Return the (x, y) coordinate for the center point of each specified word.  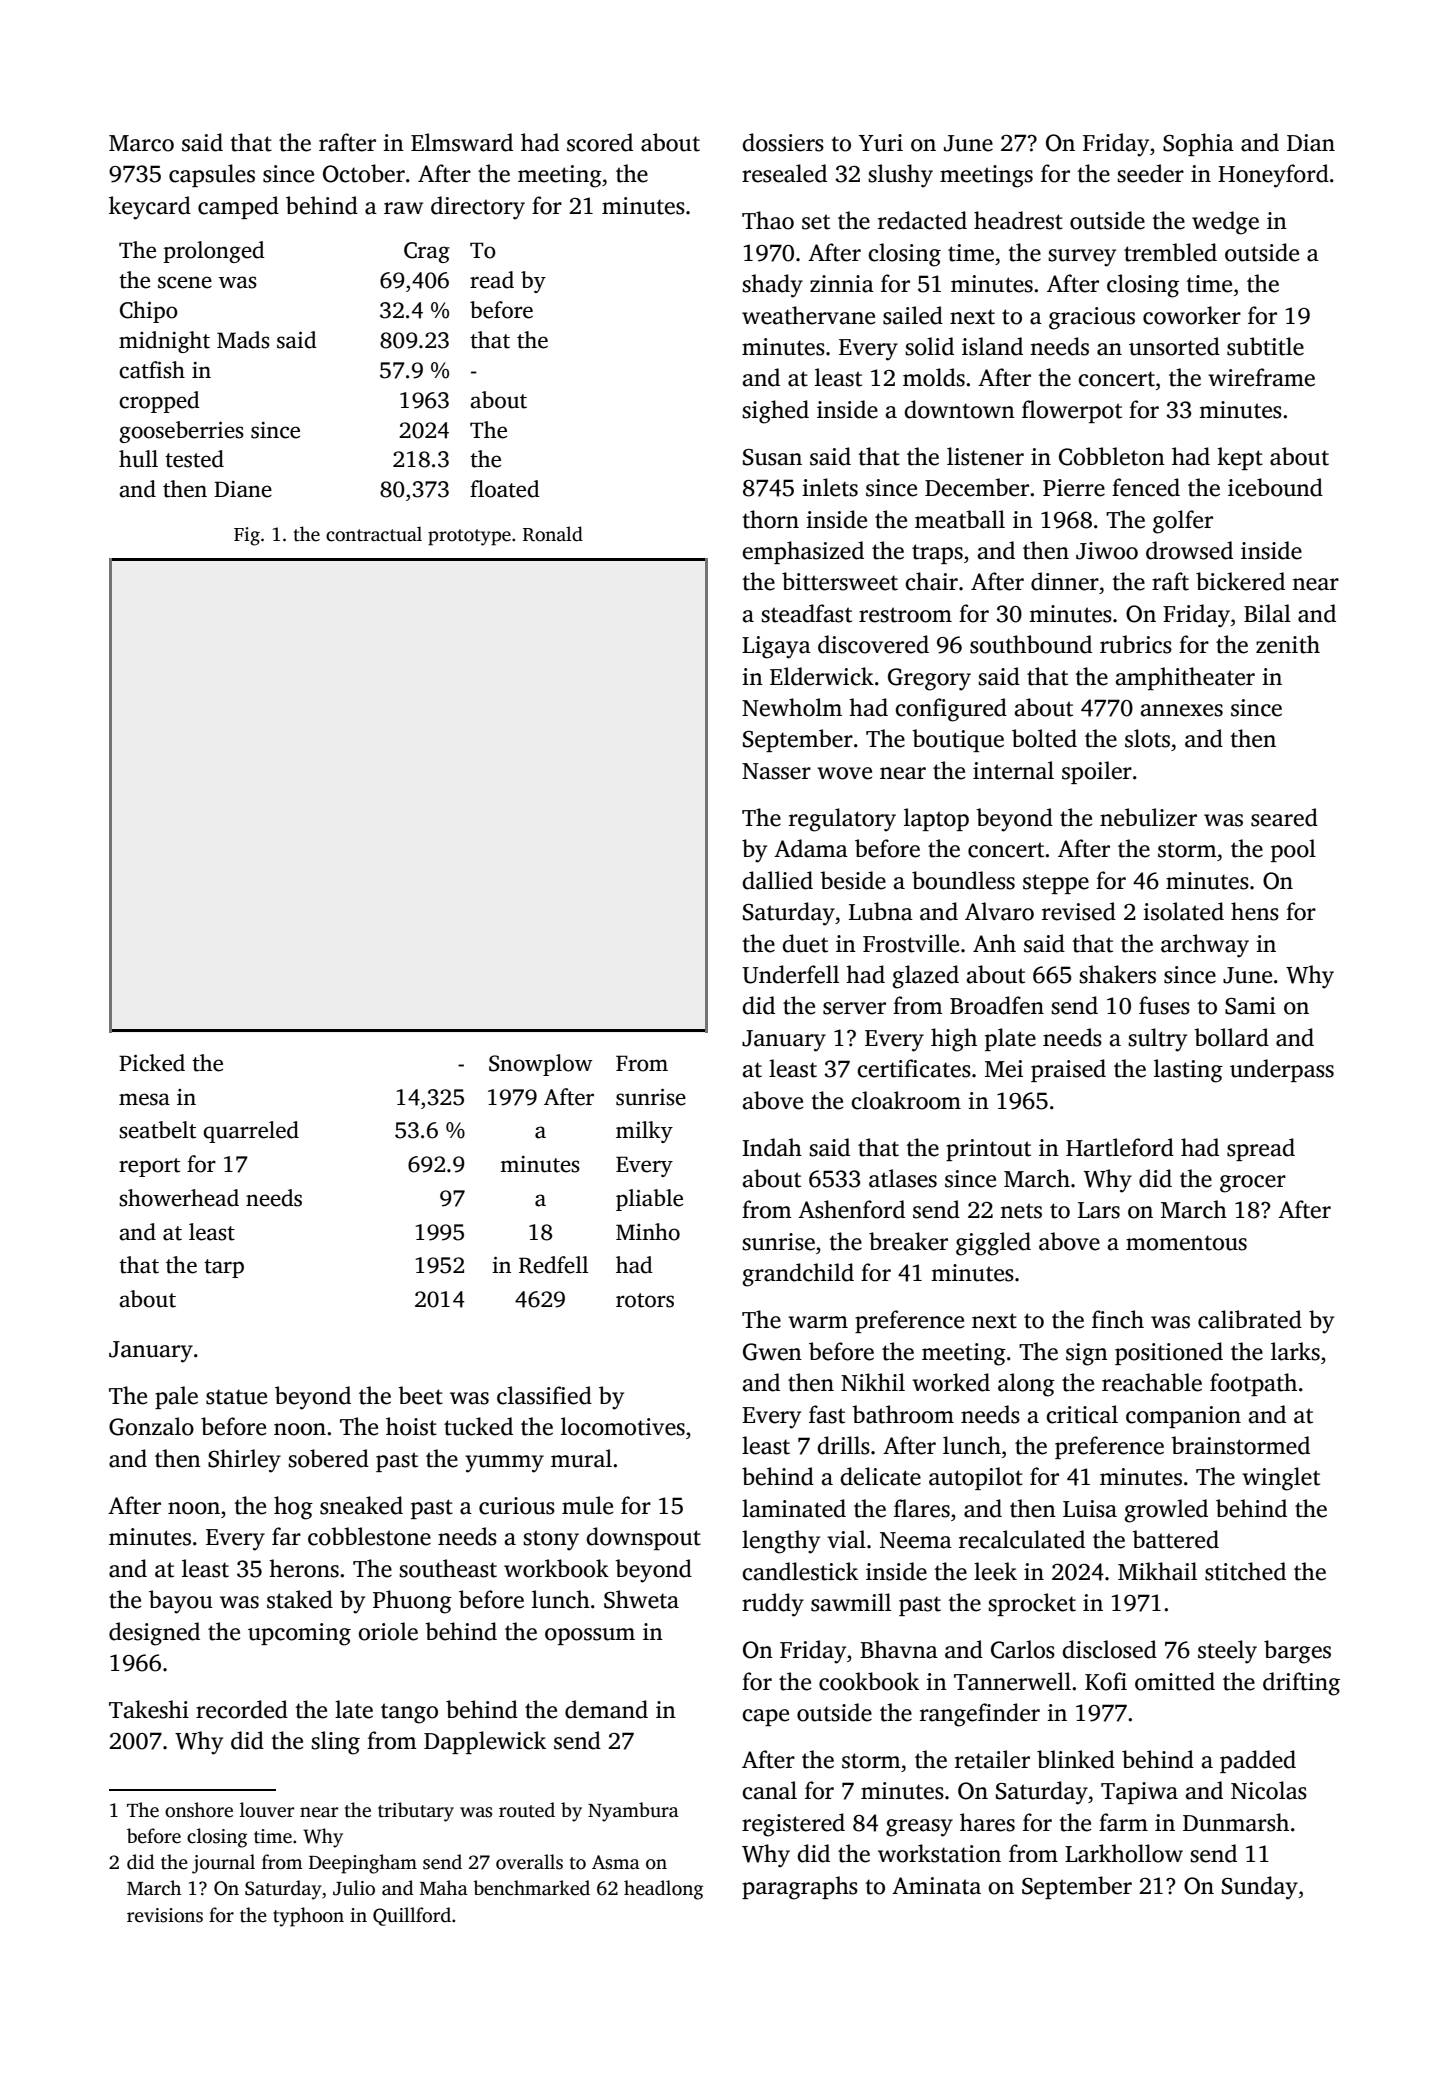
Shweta (641, 1599)
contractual (374, 534)
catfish (152, 370)
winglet (1281, 1479)
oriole (388, 1631)
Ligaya (776, 647)
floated (505, 489)
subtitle (1265, 346)
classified (544, 1395)
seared (1284, 817)
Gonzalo (151, 1426)
